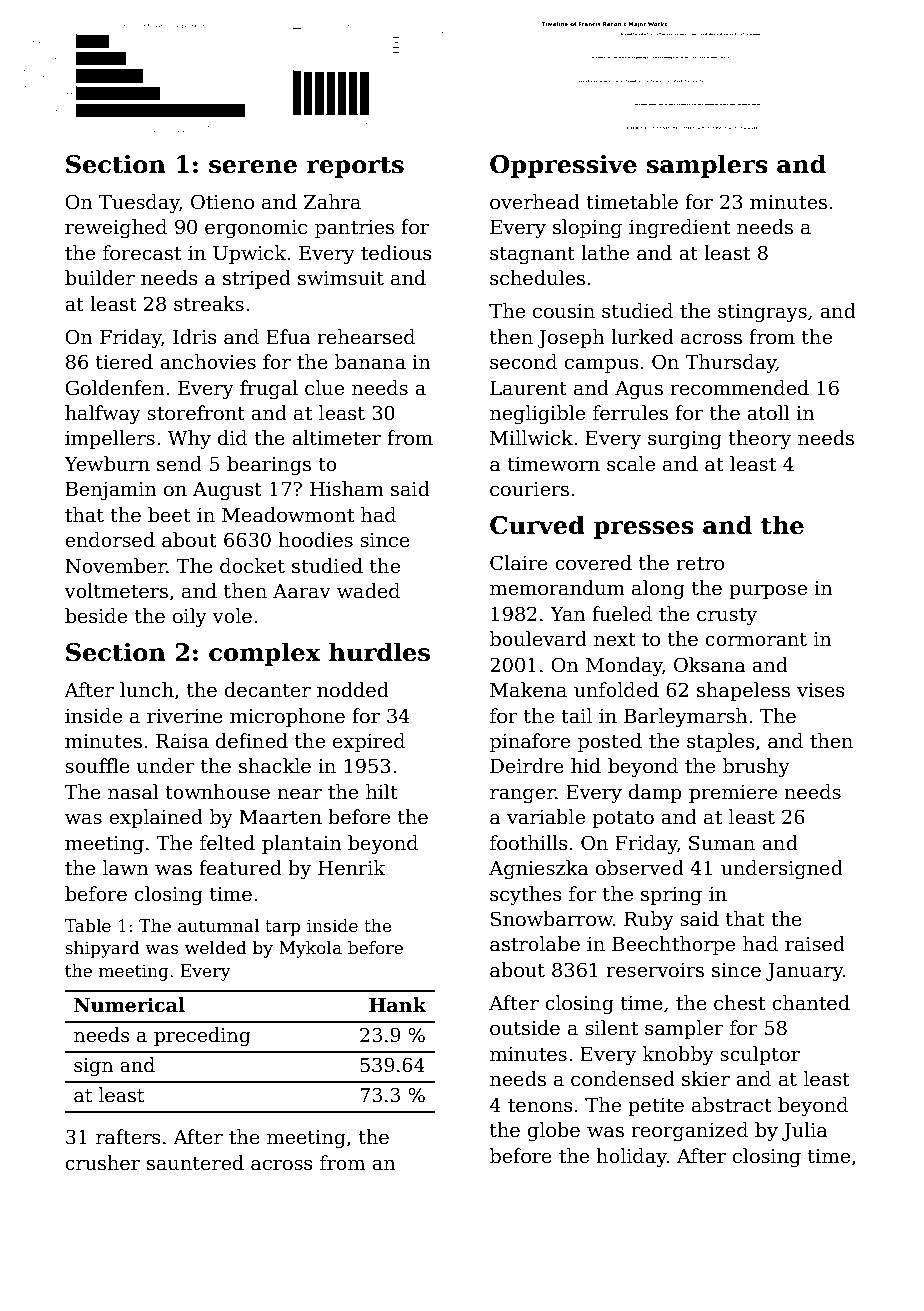 The width and height of the image is (924, 1311). Describe the element at coordinates (540, 1106) in the image. I see `tenons` at that location.
